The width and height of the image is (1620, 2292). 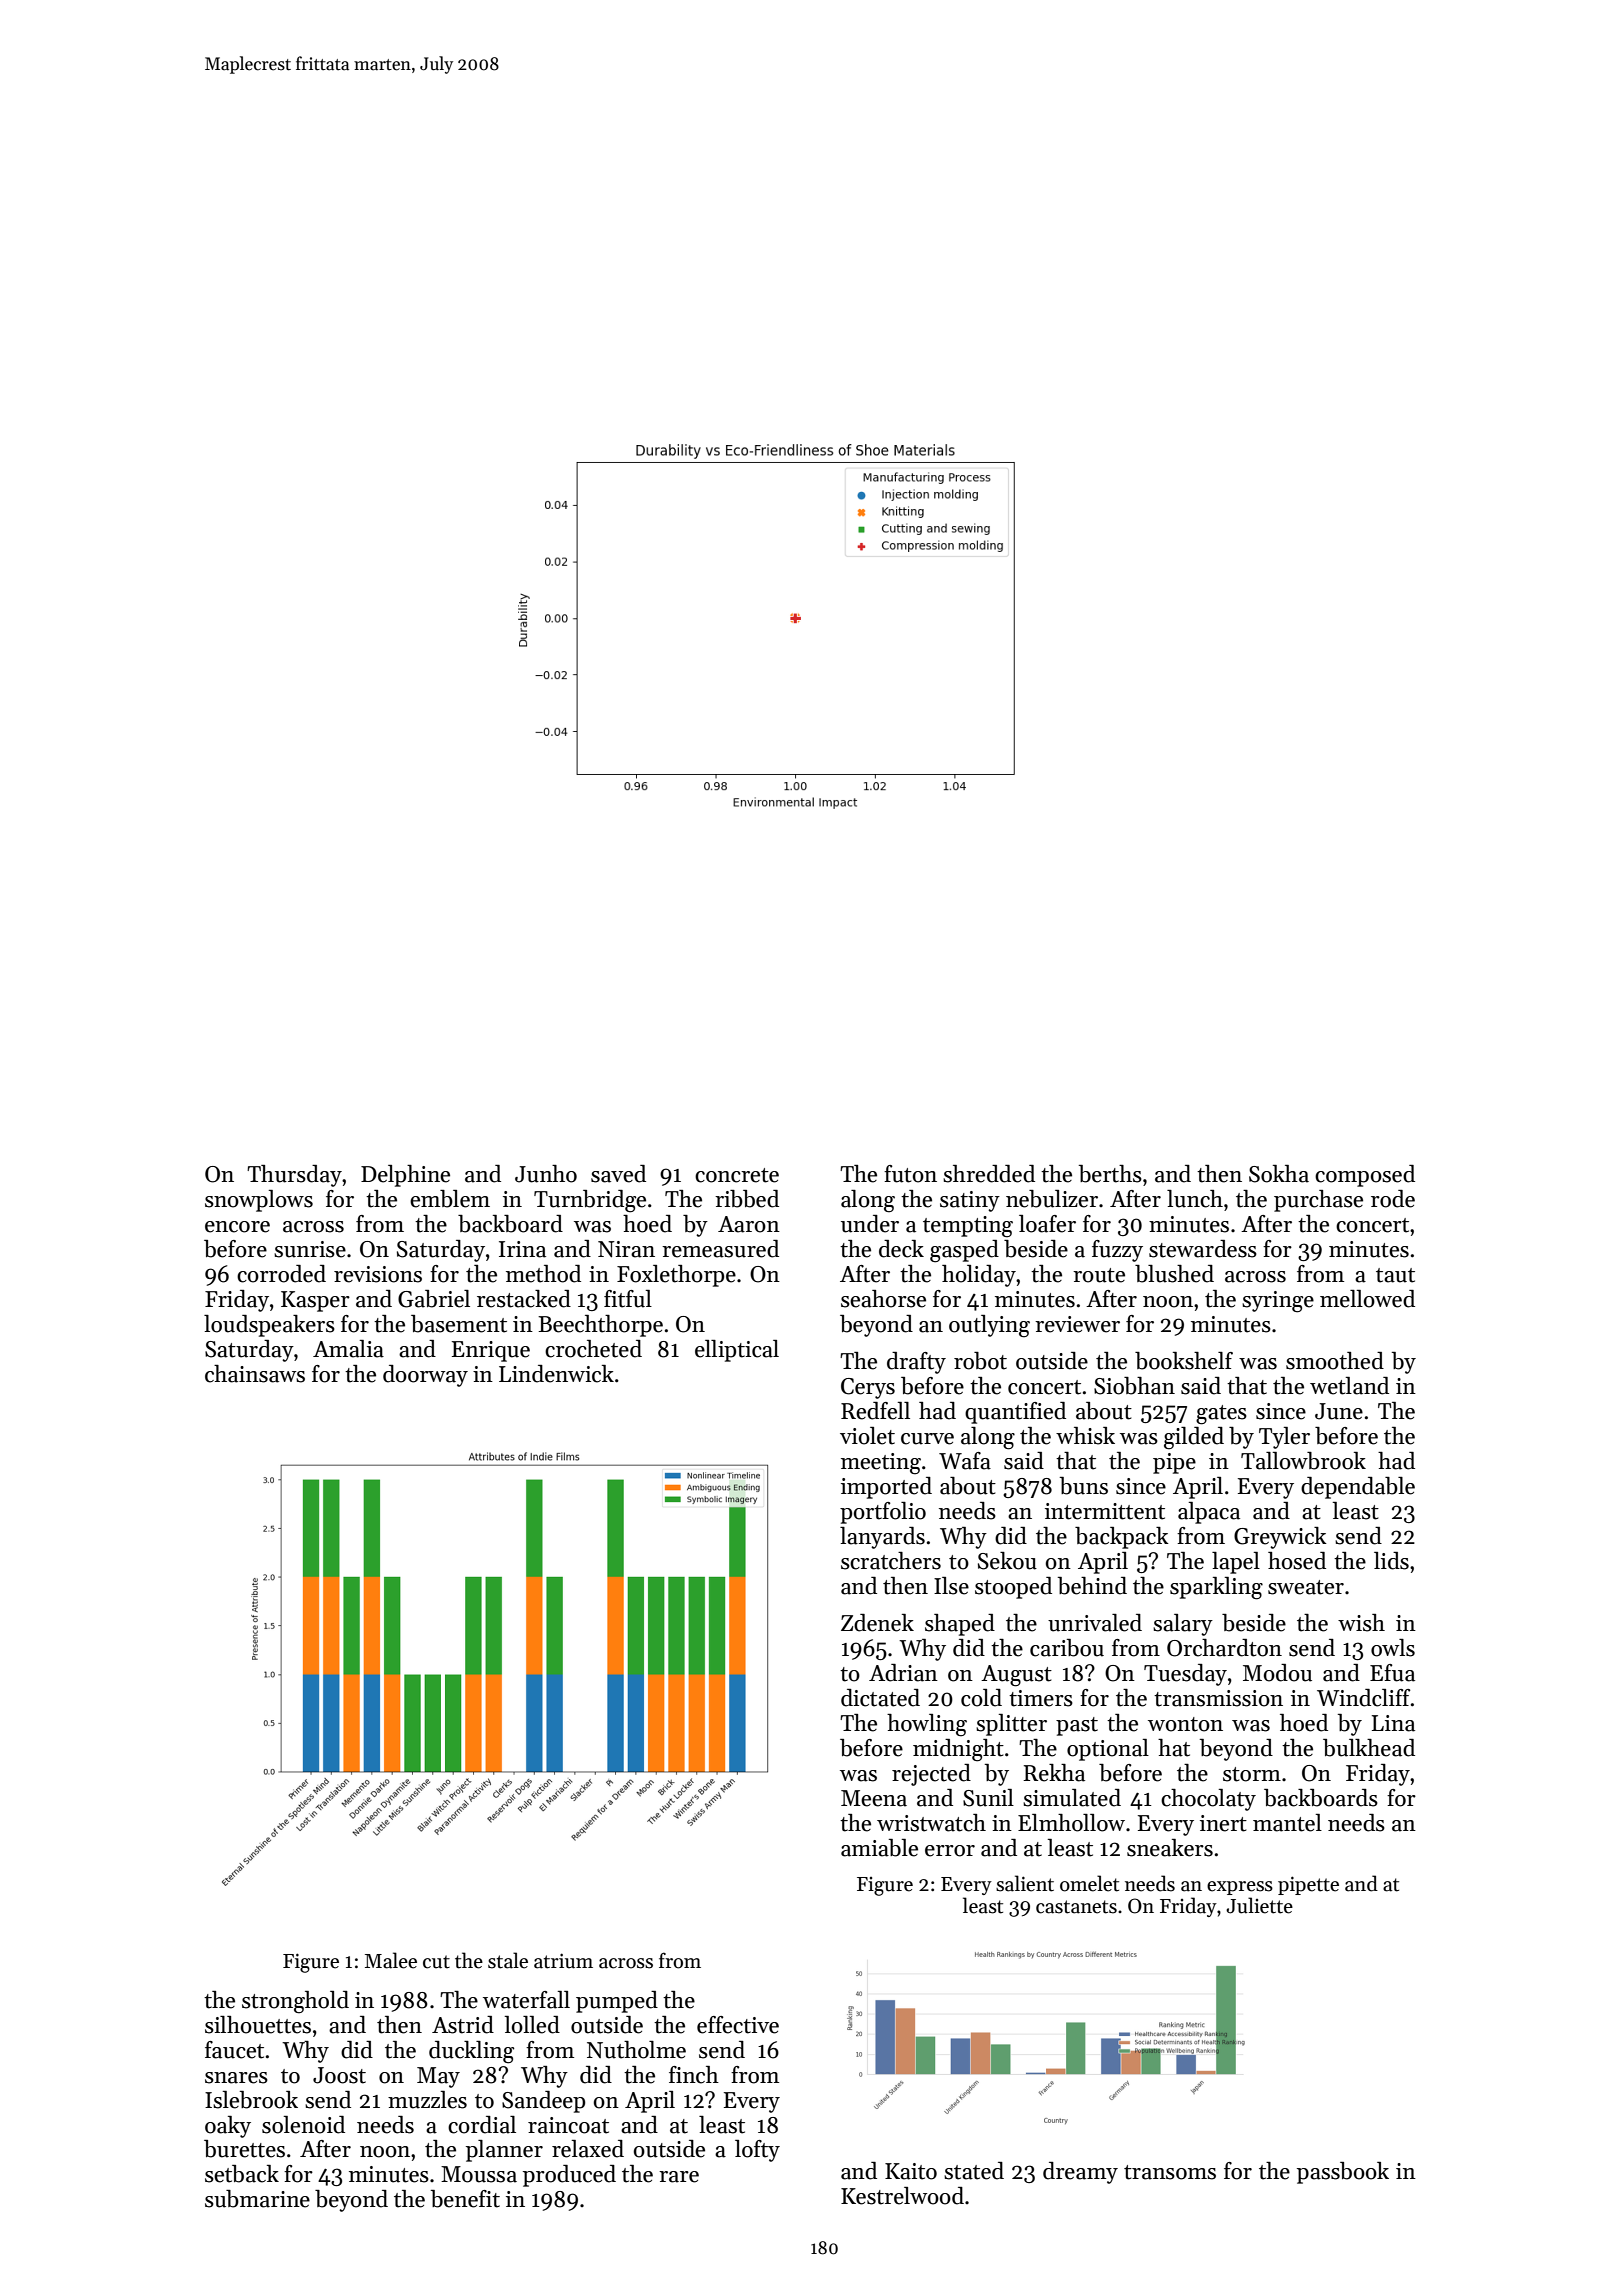 What do you see at coordinates (259, 1201) in the image?
I see `snowplows` at bounding box center [259, 1201].
